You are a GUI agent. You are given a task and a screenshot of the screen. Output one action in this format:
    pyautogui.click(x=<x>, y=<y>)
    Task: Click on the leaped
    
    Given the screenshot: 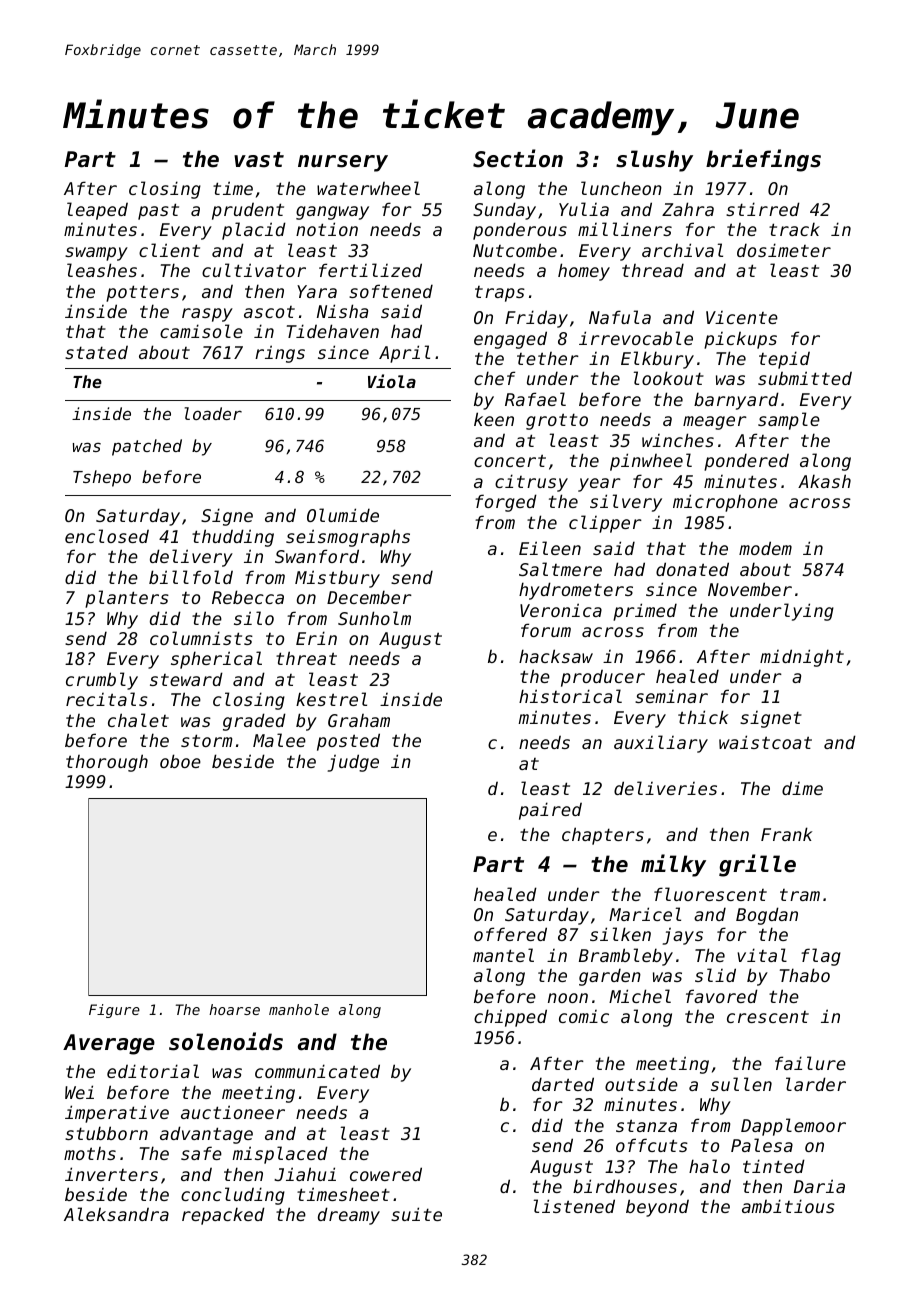 What is the action you would take?
    pyautogui.click(x=97, y=211)
